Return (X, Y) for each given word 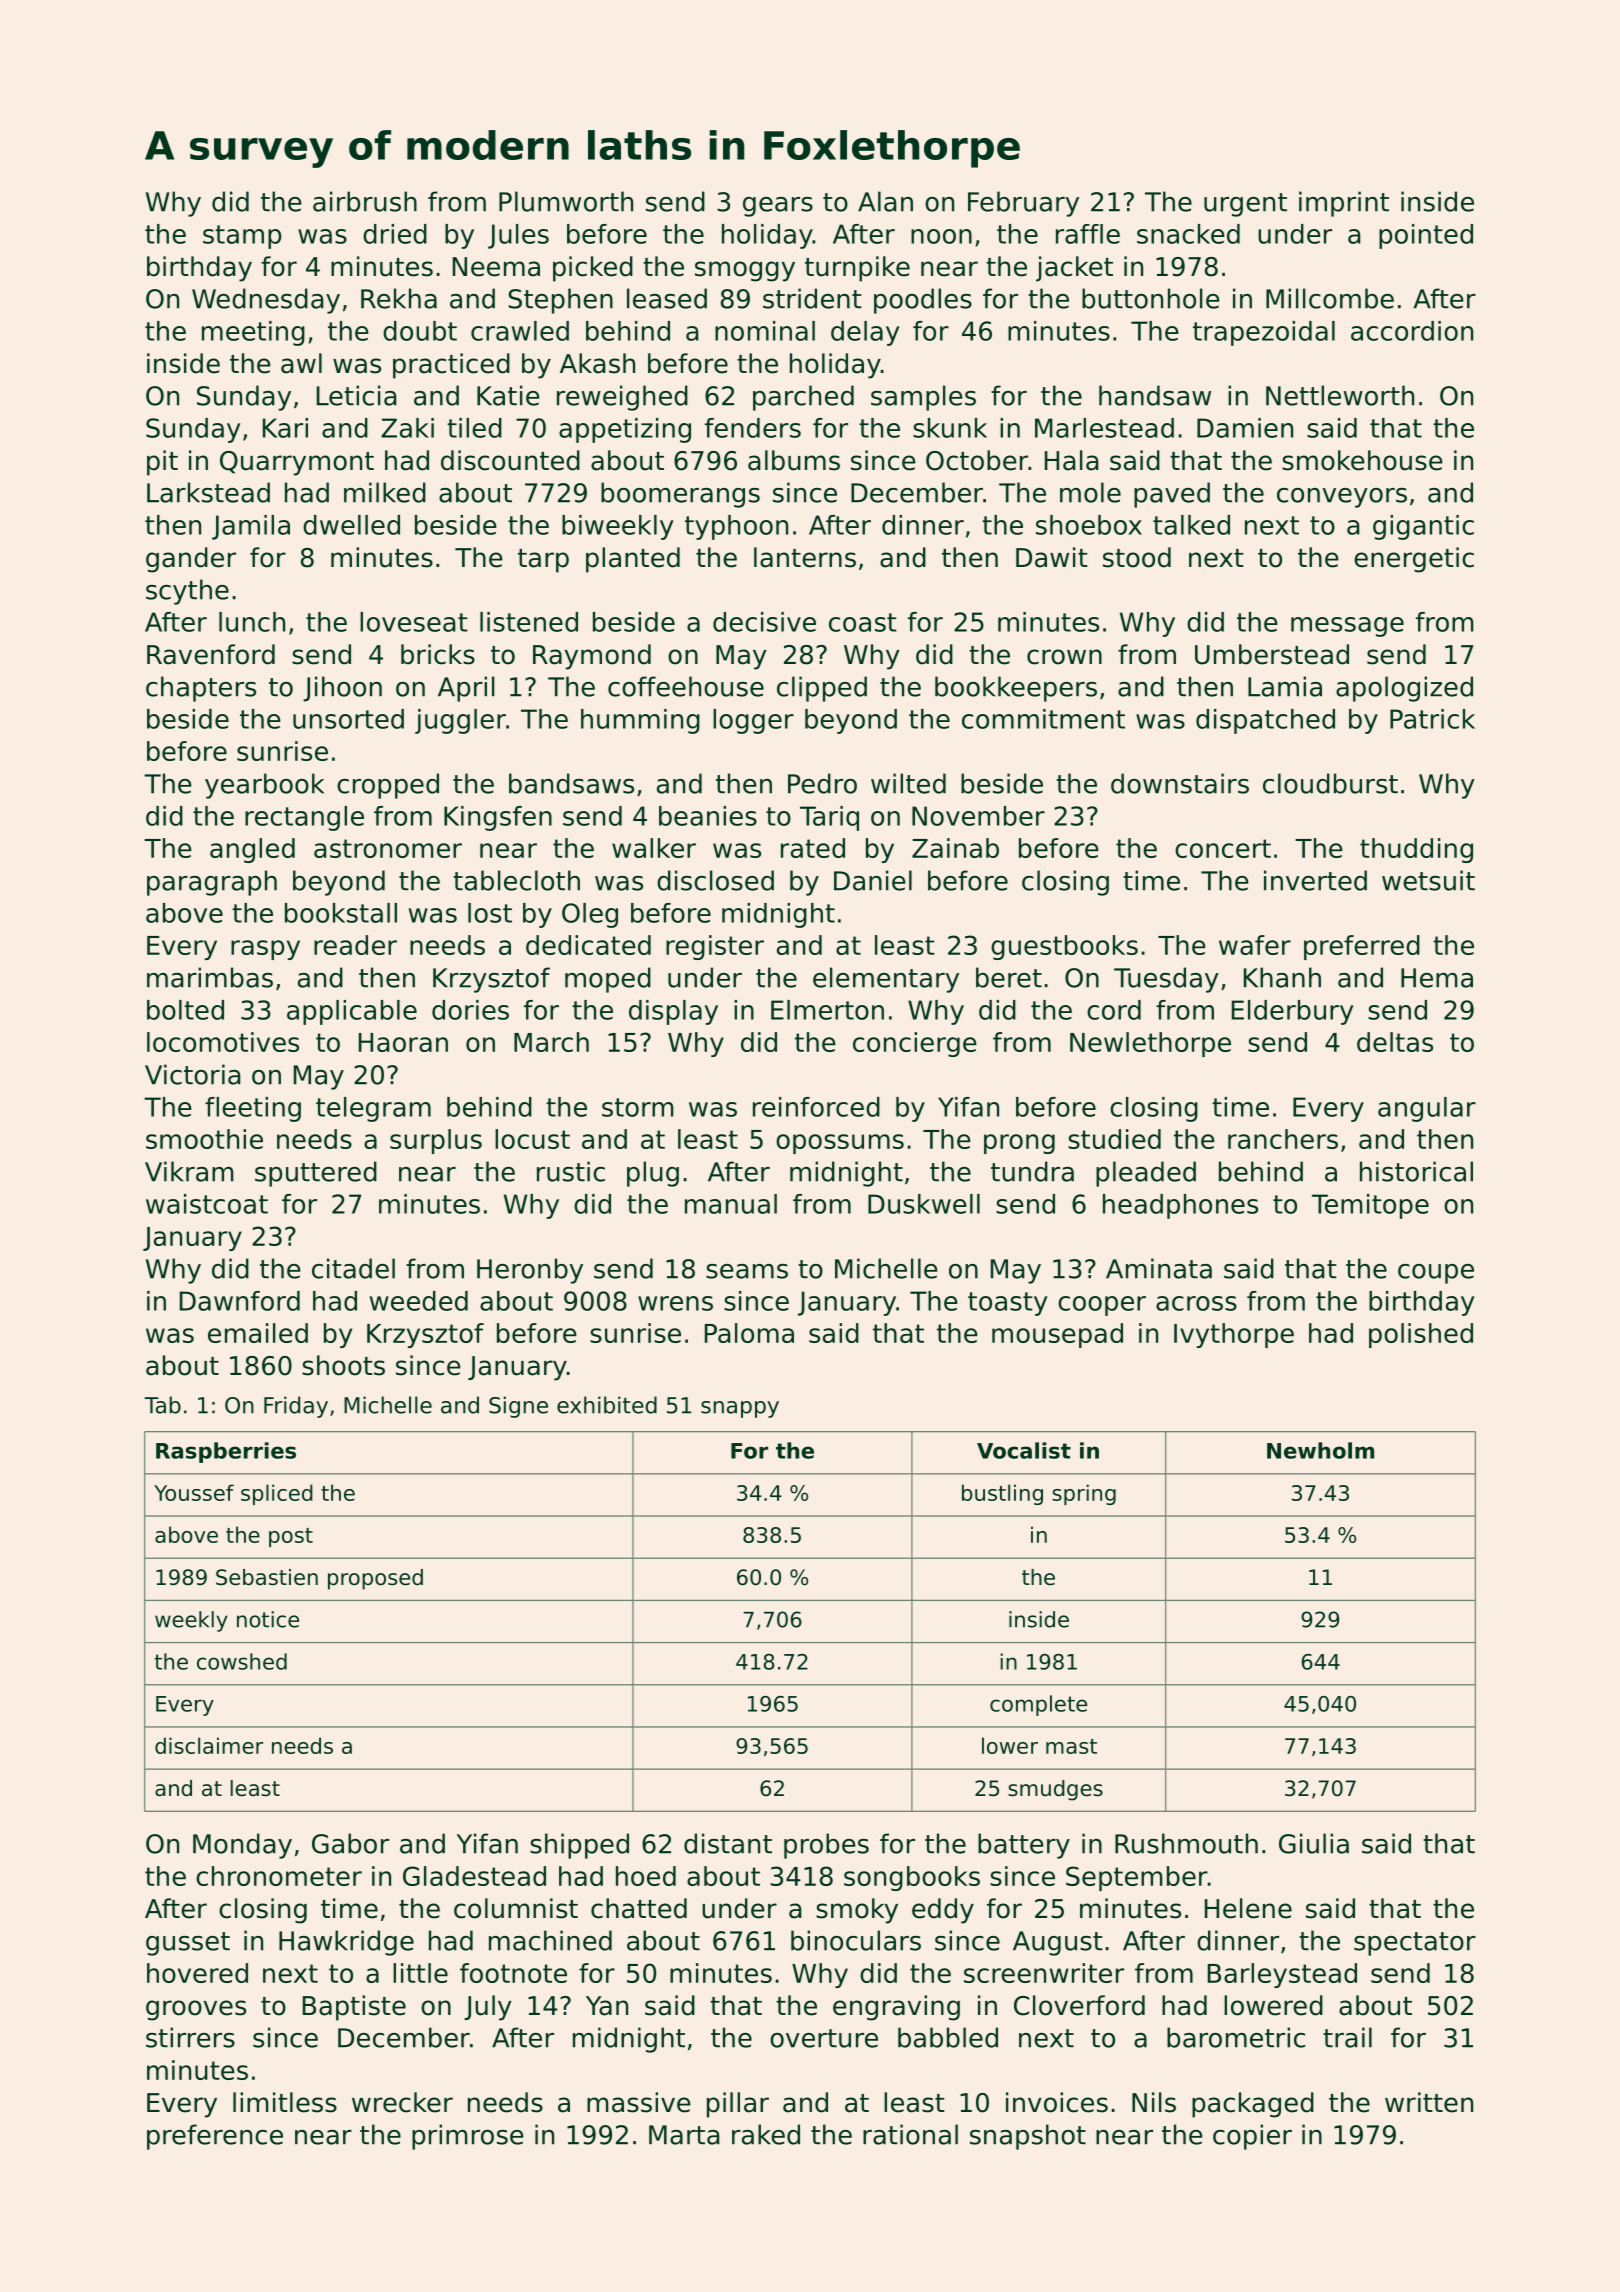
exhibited (607, 1405)
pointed (1426, 236)
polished (1421, 1335)
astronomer (388, 848)
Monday (242, 1846)
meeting (253, 333)
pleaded (1146, 1174)
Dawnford (240, 1301)
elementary (886, 980)
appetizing (625, 430)
